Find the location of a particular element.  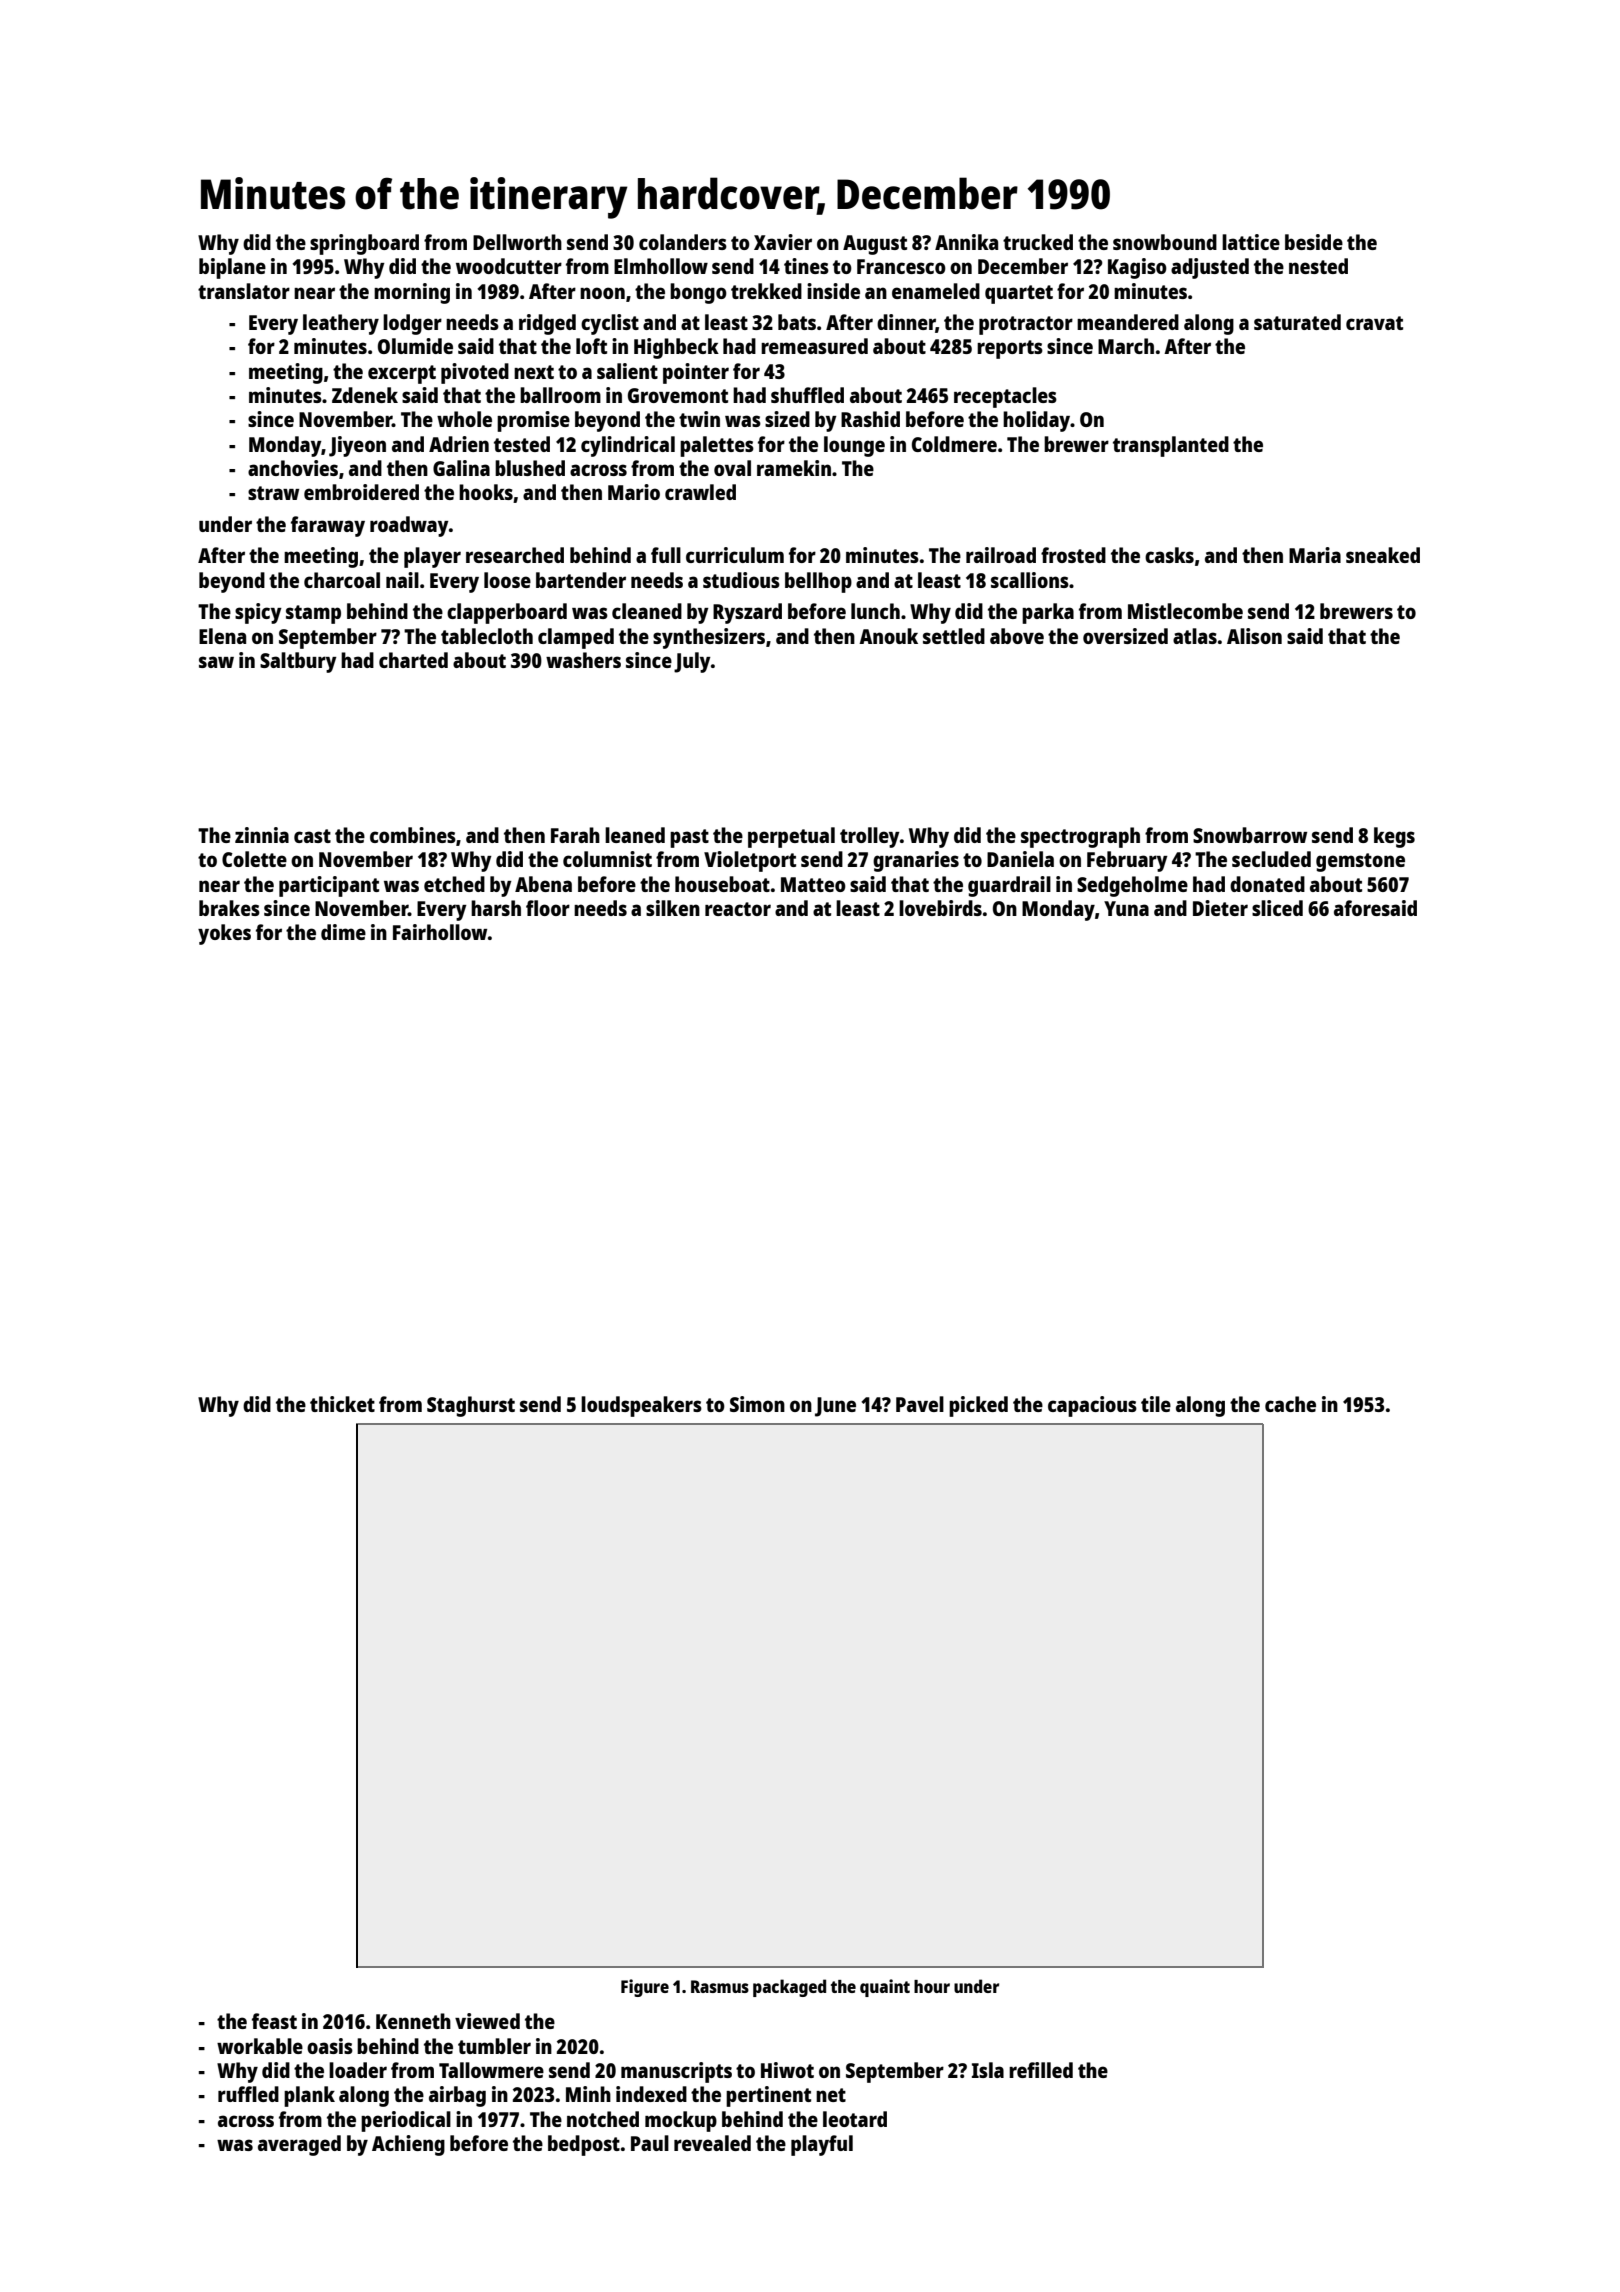

June is located at coordinates (835, 1407).
